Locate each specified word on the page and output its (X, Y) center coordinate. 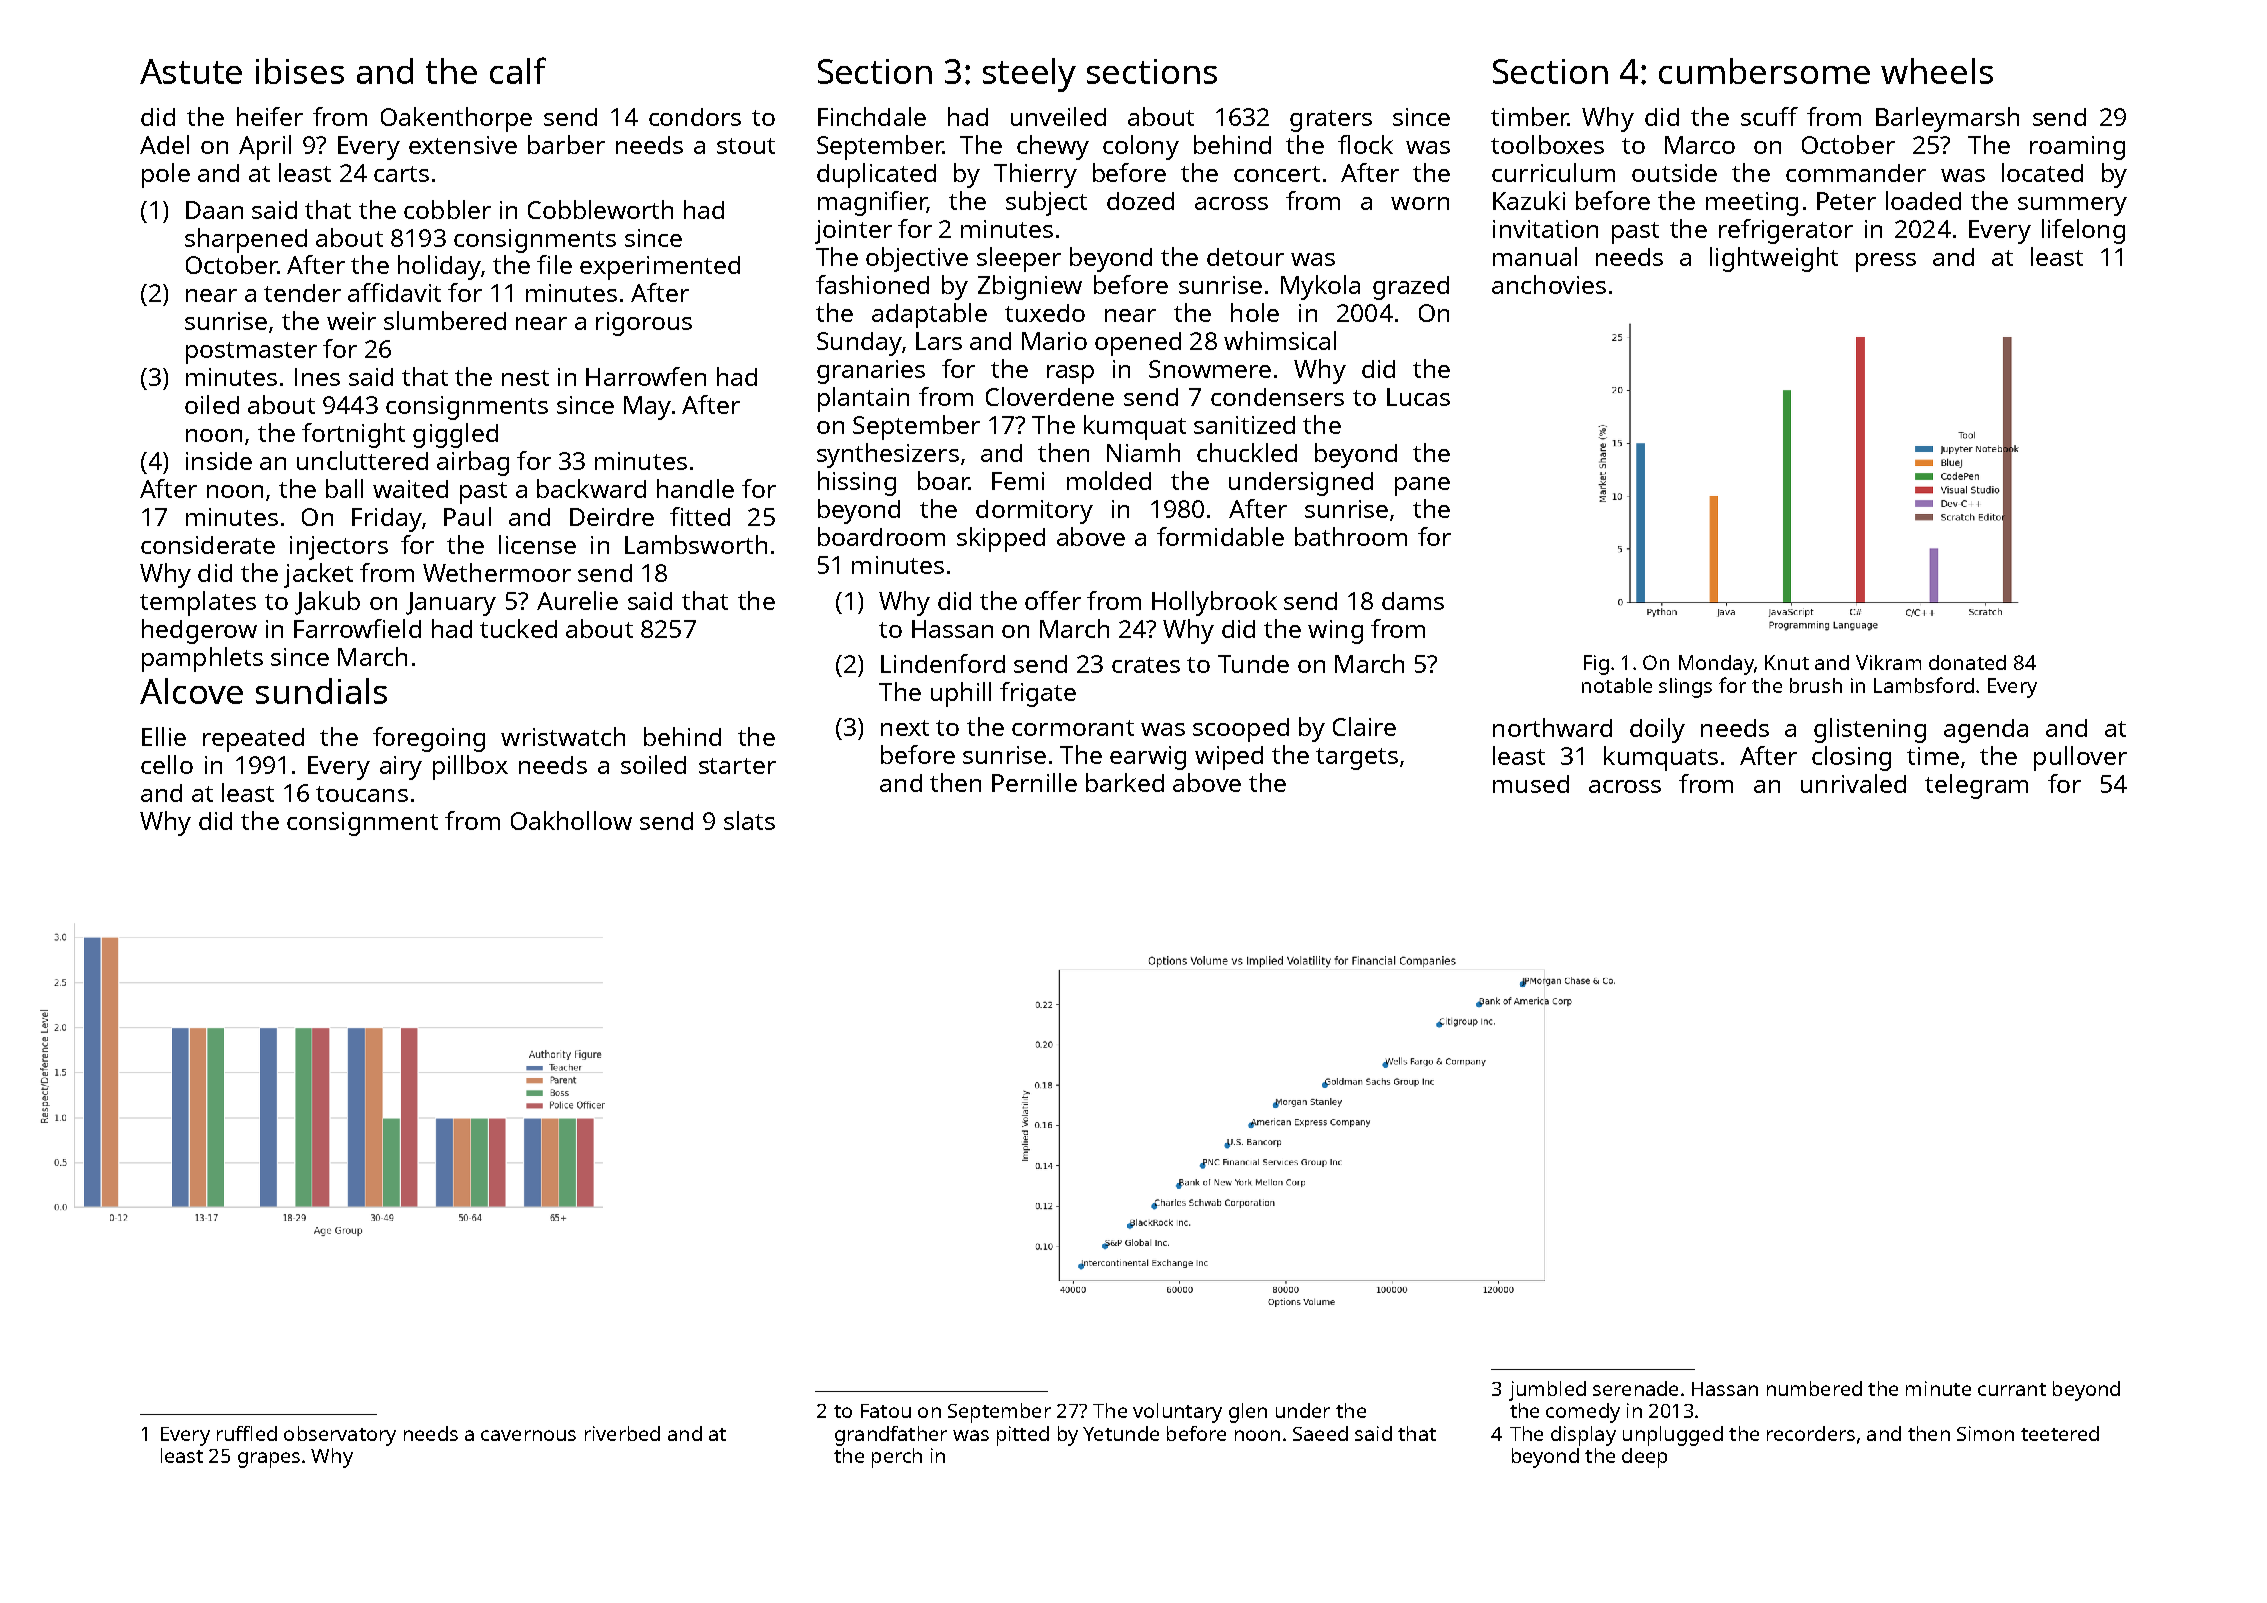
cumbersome (1764, 71)
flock (1365, 144)
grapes (269, 1460)
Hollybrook (1214, 603)
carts (401, 174)
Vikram (1888, 662)
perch (897, 1458)
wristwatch (563, 736)
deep (1644, 1458)
